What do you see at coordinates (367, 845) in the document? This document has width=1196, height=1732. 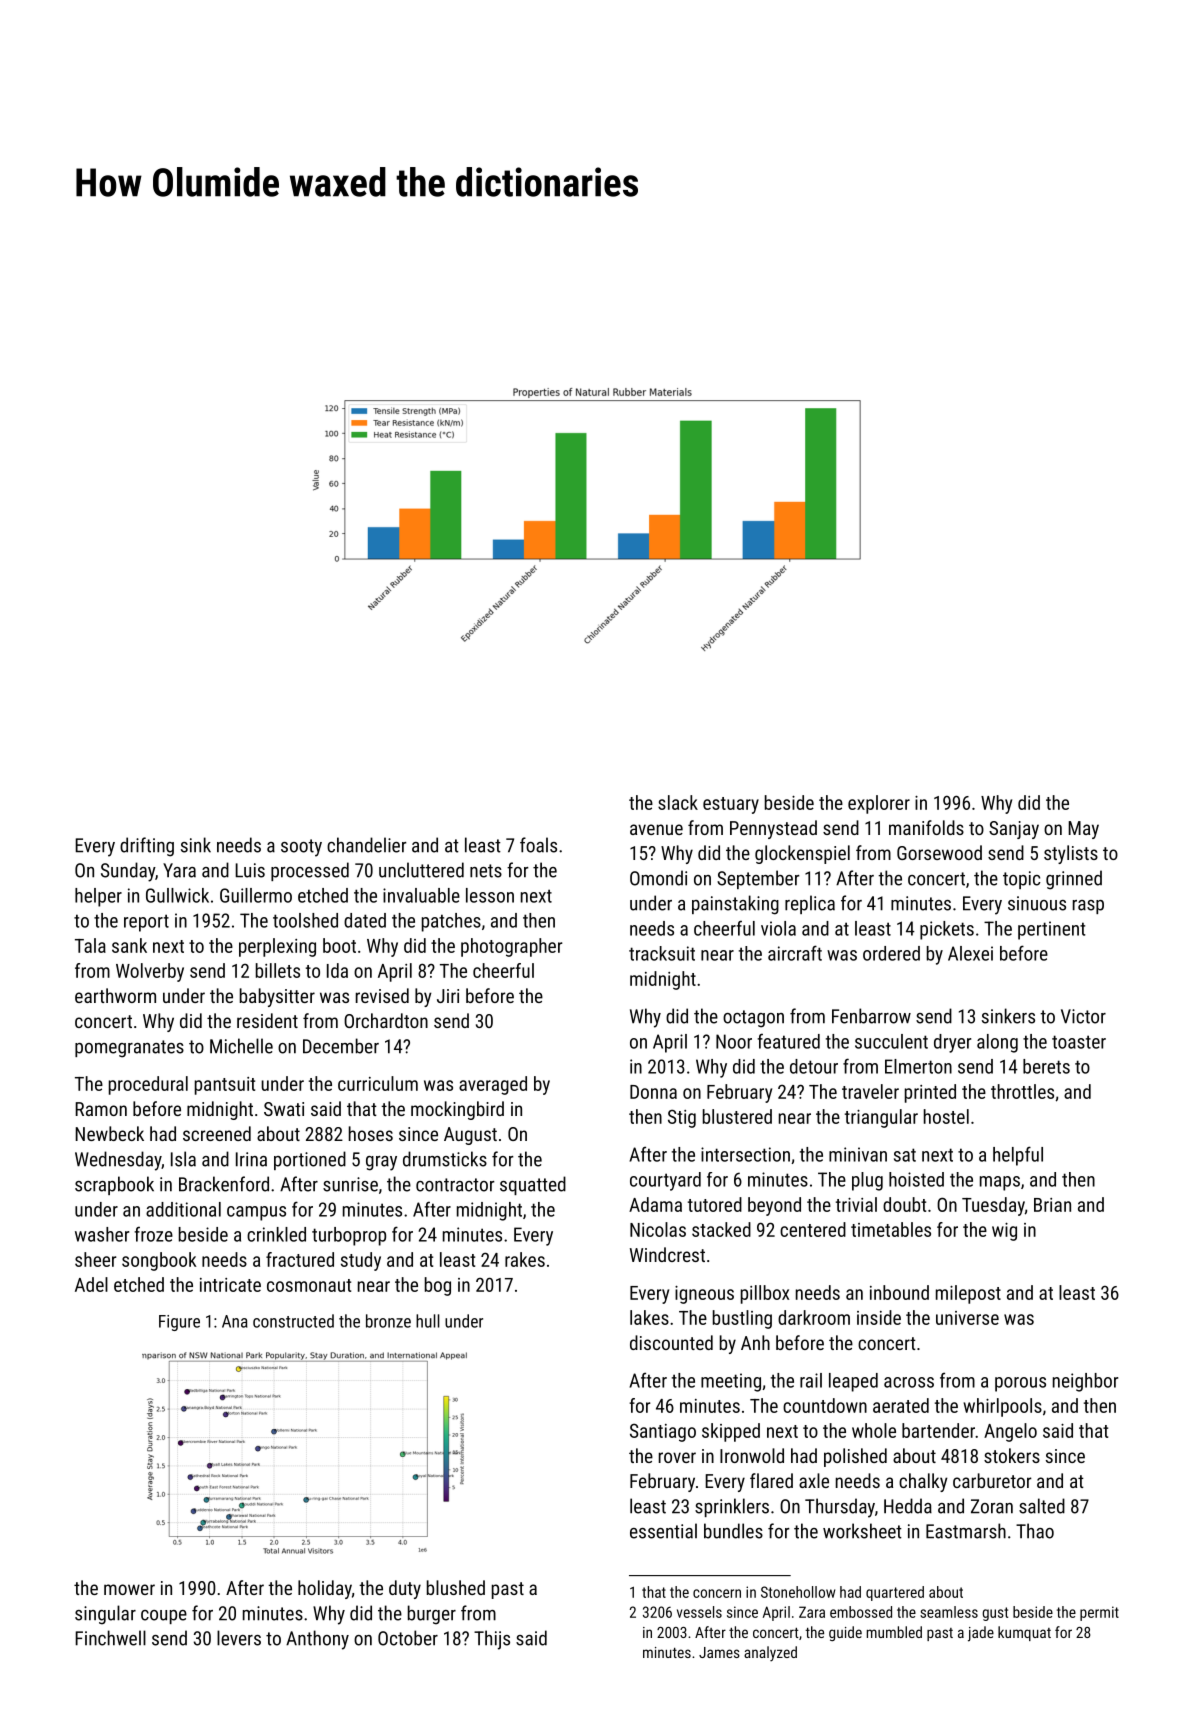 I see `chandelier` at bounding box center [367, 845].
